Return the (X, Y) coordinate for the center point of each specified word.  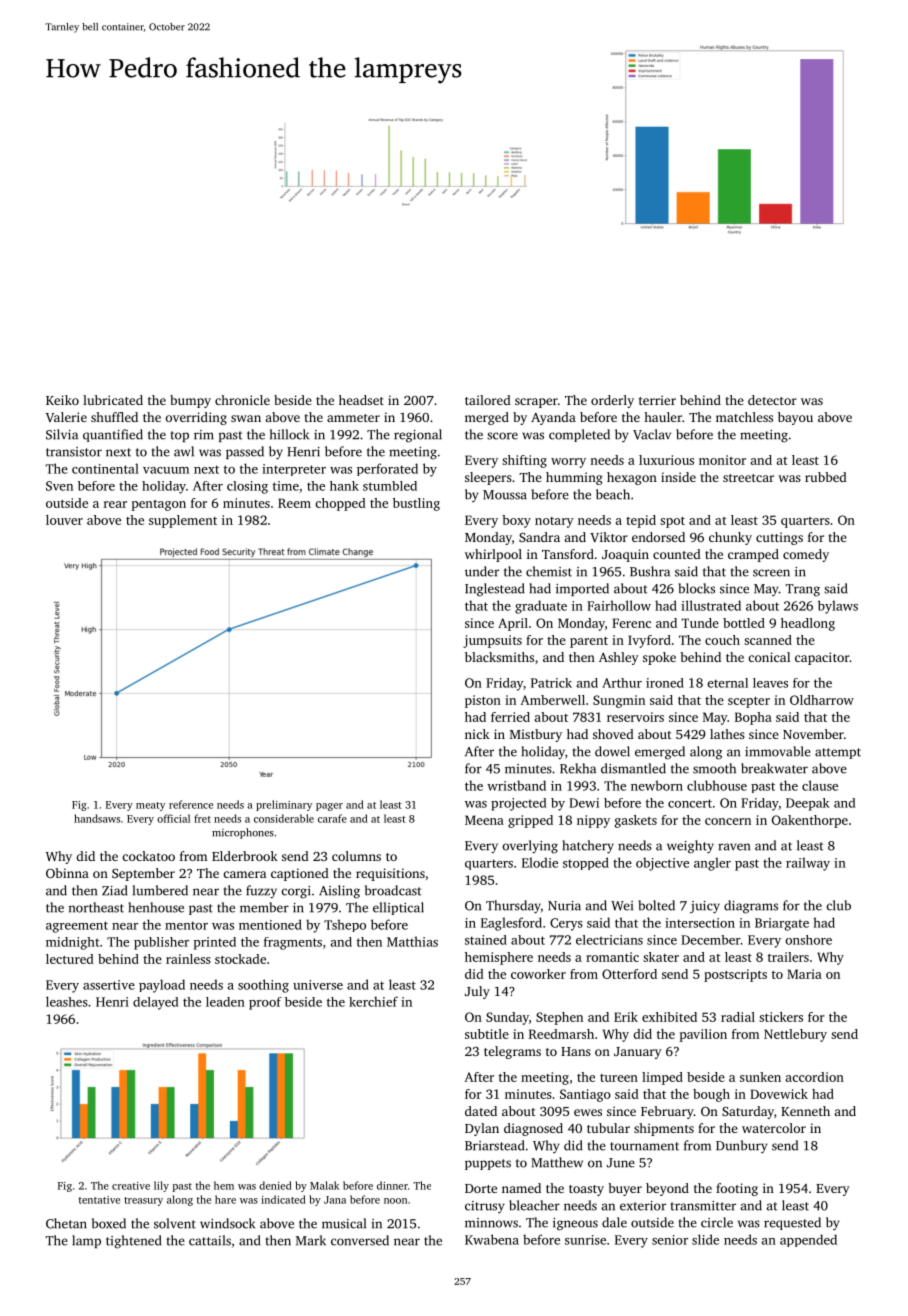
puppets (488, 1164)
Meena (484, 820)
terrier (657, 400)
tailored (488, 400)
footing (737, 1189)
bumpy (190, 401)
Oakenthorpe (810, 821)
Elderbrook (245, 856)
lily (161, 1186)
